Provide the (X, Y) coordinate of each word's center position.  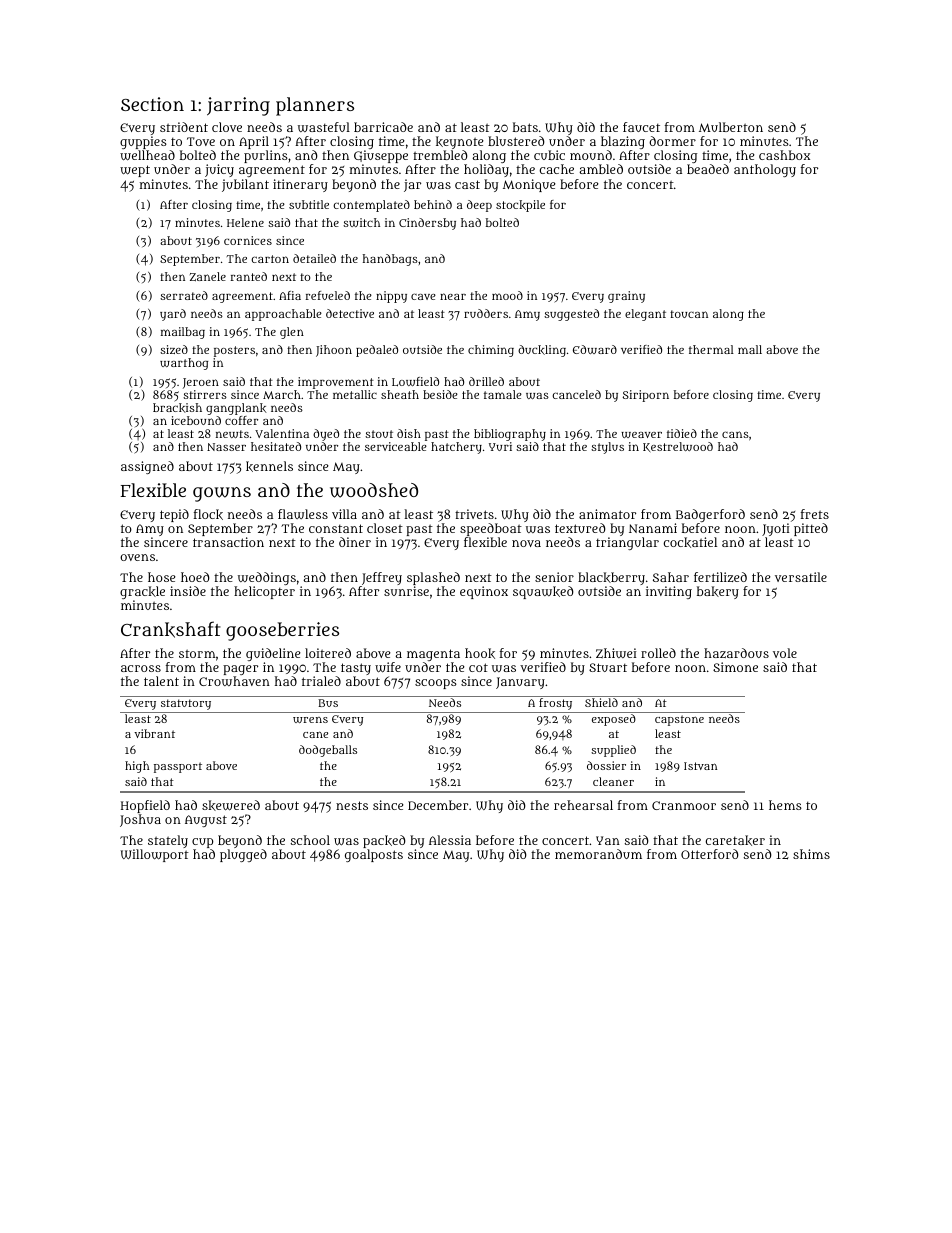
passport (178, 767)
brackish (177, 408)
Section (152, 104)
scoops (436, 684)
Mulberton (731, 127)
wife (388, 667)
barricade (383, 127)
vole (785, 653)
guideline (273, 654)
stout (379, 434)
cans (735, 434)
